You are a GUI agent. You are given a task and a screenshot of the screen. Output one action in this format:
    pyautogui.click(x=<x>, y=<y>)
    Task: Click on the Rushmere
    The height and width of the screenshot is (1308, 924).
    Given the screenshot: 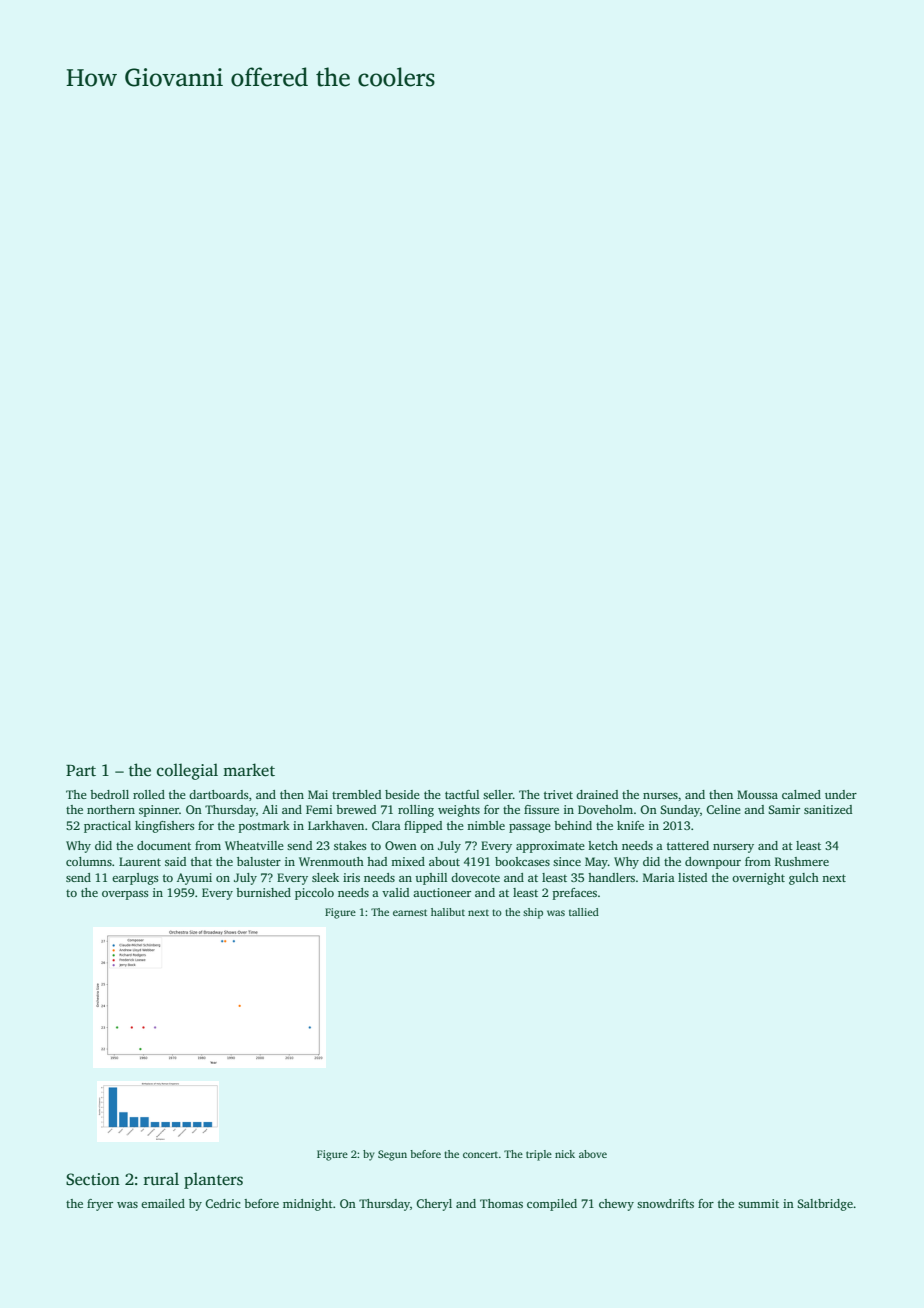 What is the action you would take?
    pyautogui.click(x=802, y=861)
